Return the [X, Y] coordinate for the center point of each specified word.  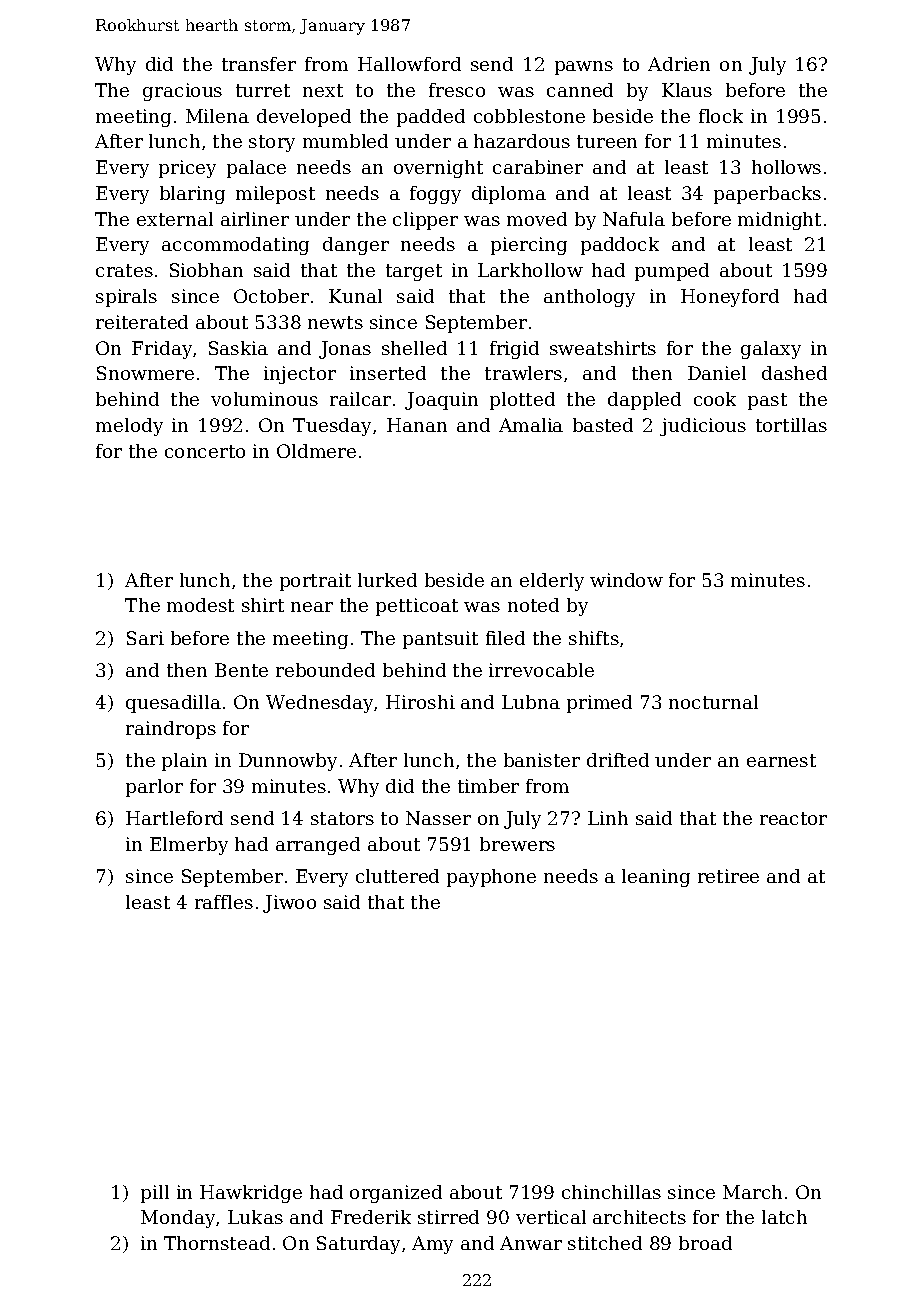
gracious [182, 92]
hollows [786, 167]
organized [396, 1194]
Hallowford [409, 64]
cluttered [397, 876]
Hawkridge [251, 1194]
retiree [728, 876]
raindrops [171, 730]
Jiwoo [289, 904]
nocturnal [713, 702]
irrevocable [541, 670]
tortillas [791, 425]
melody [129, 427]
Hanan [417, 425]
